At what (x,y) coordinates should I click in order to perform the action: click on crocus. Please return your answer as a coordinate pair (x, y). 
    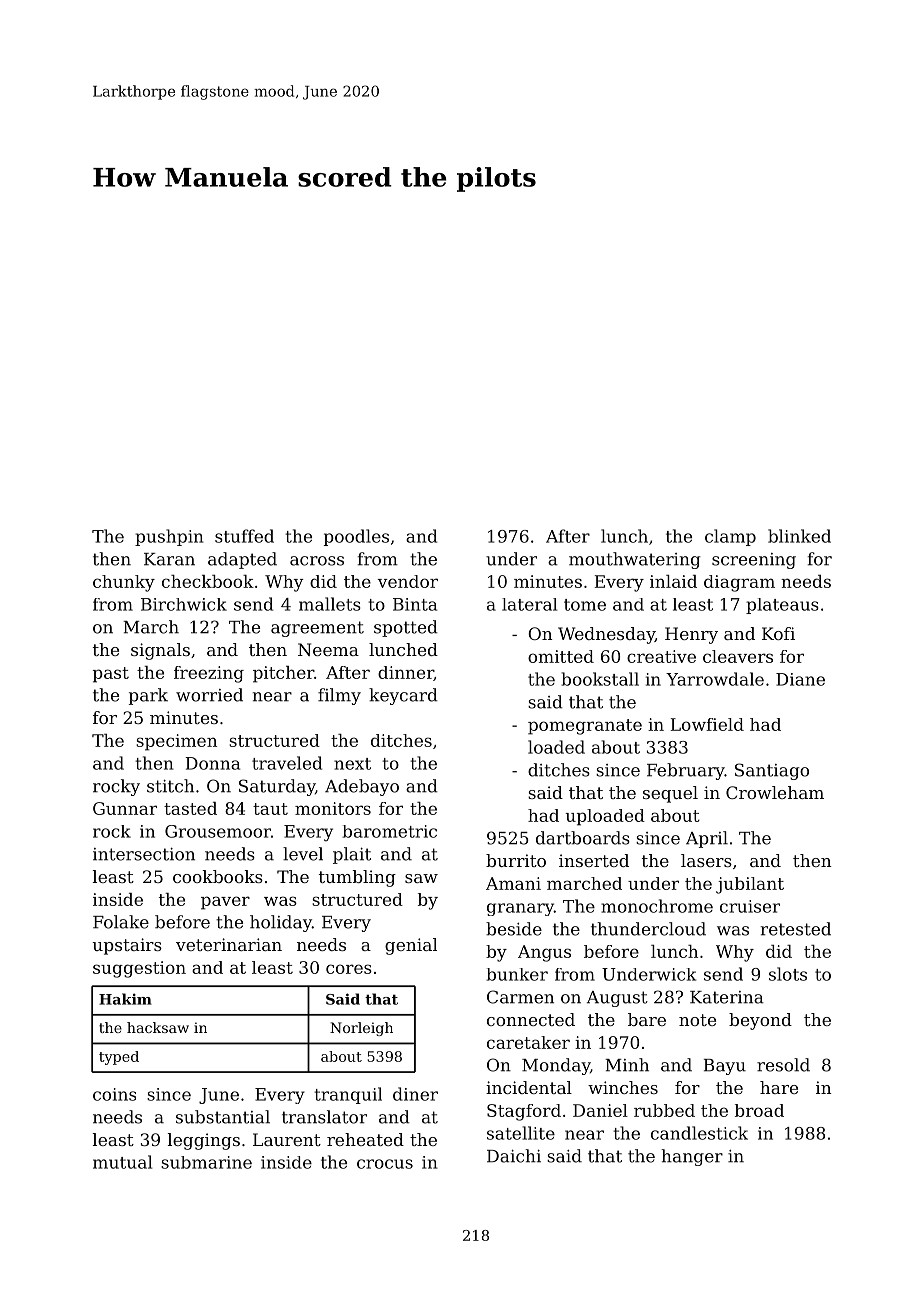
    Looking at the image, I should click on (385, 1164).
